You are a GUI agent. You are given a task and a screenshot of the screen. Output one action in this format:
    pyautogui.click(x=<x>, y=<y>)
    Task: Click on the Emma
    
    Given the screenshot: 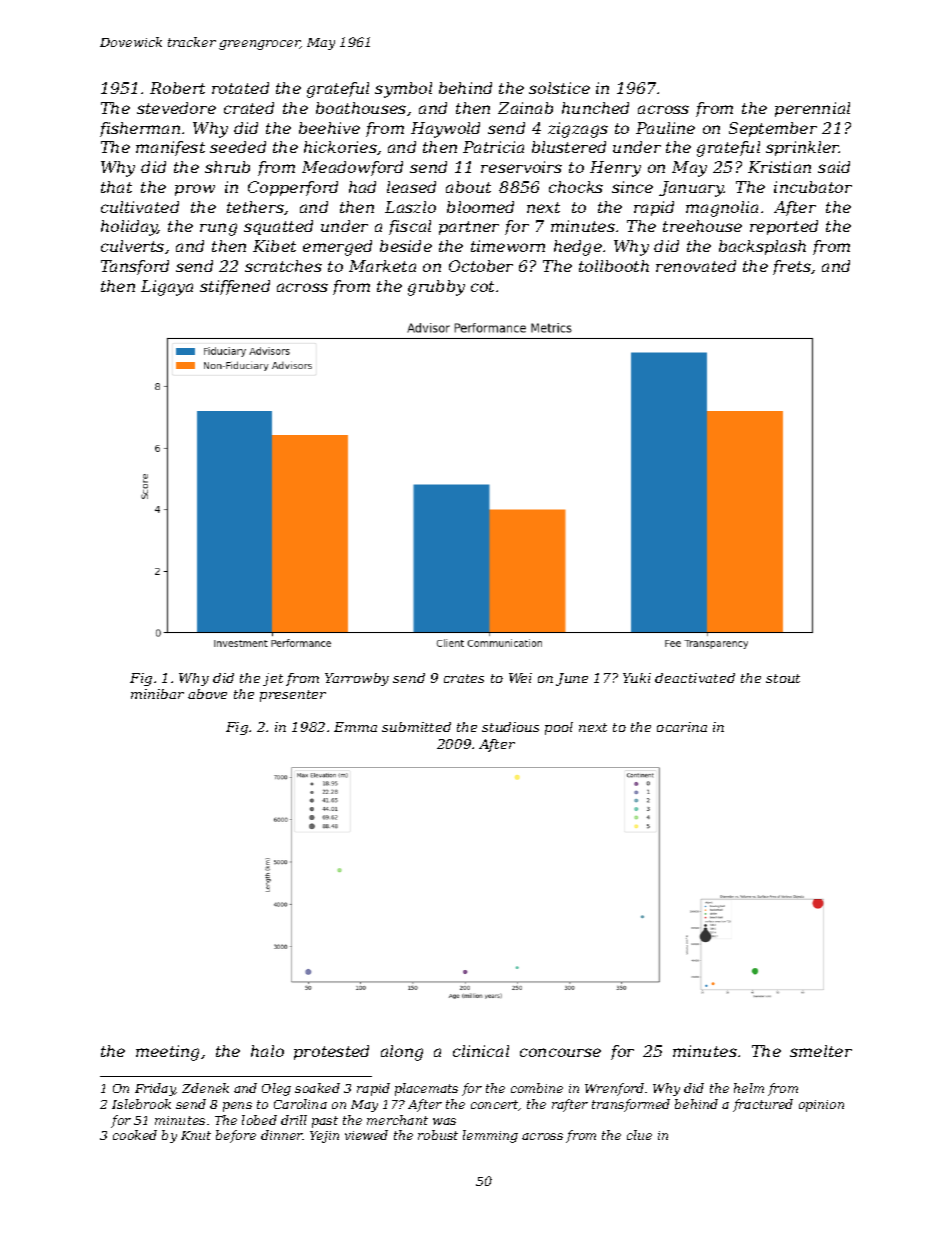 What is the action you would take?
    pyautogui.click(x=355, y=727)
